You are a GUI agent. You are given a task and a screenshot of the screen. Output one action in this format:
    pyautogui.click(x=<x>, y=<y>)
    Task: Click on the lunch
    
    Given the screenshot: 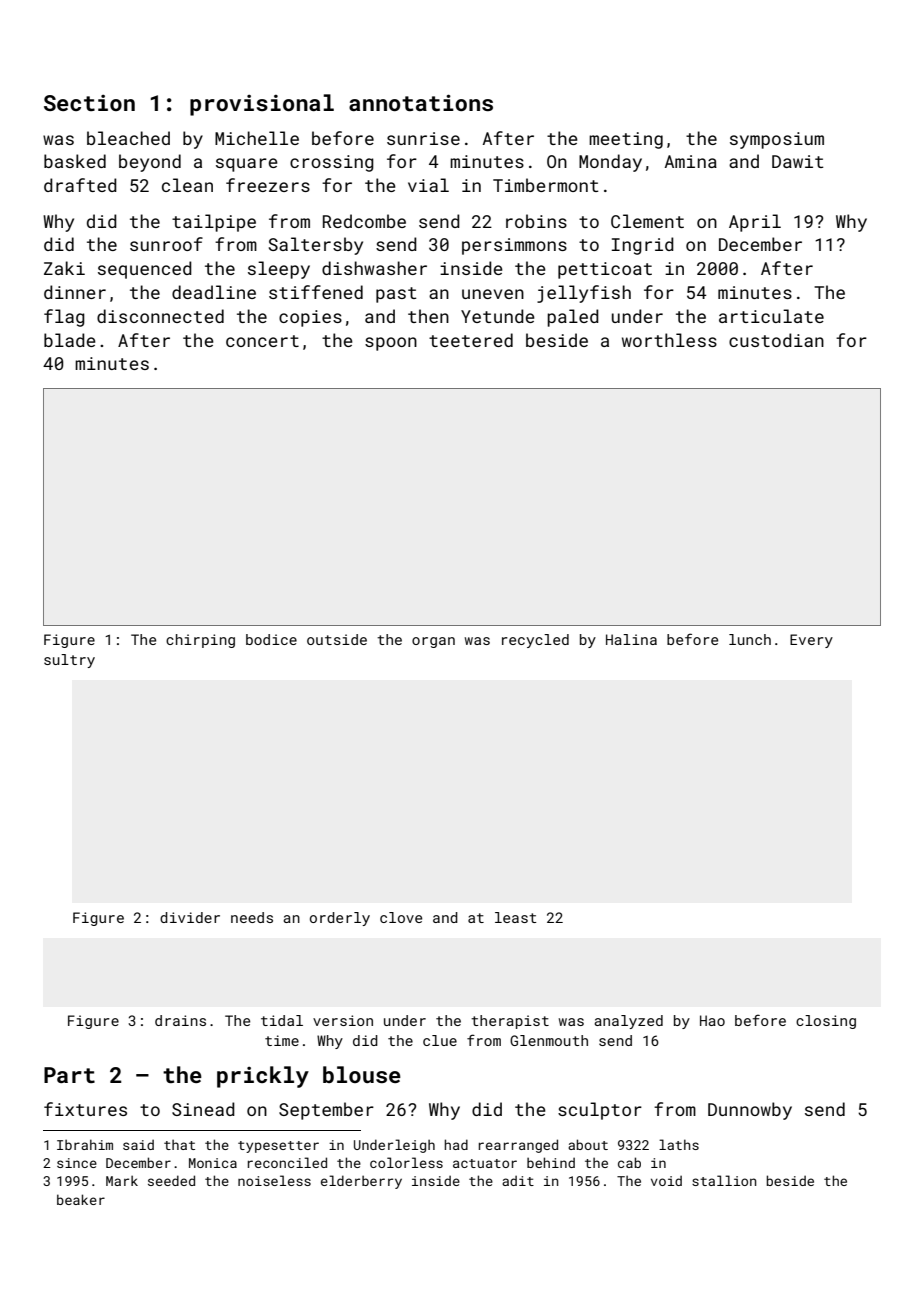 What is the action you would take?
    pyautogui.click(x=750, y=639)
